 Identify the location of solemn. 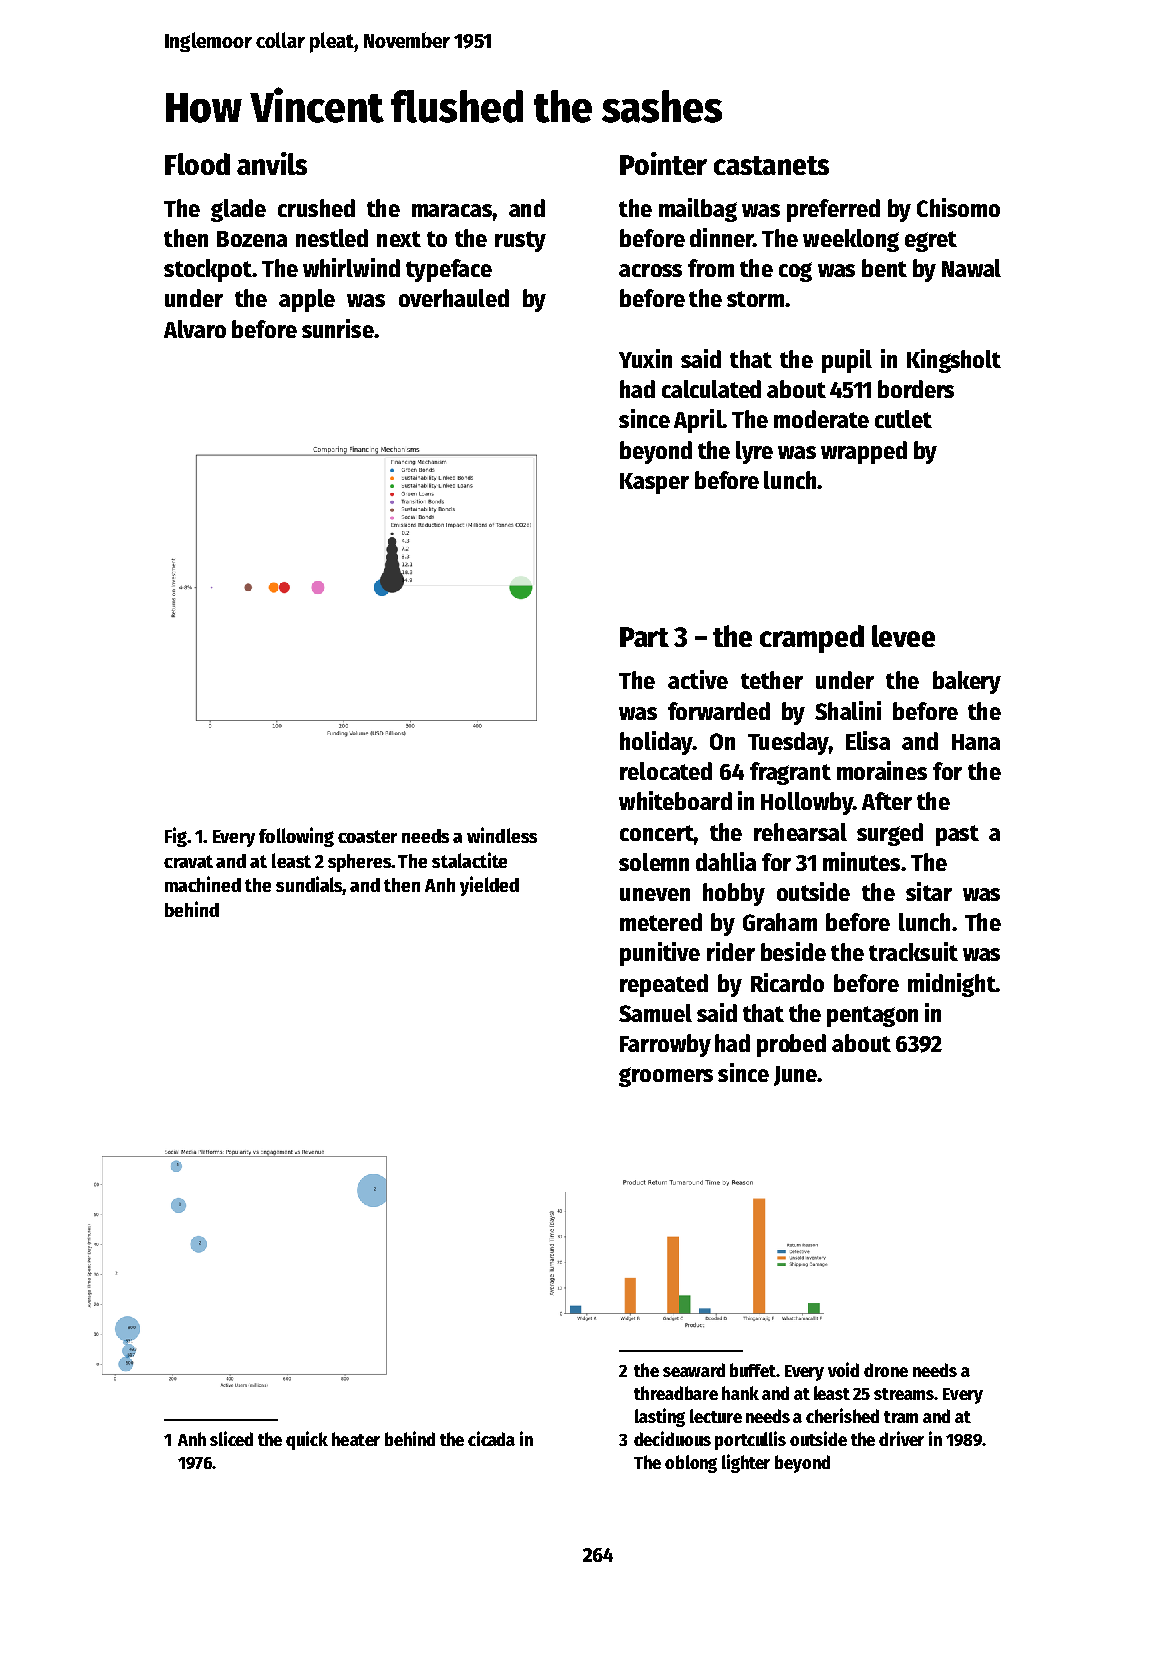
(654, 862).
